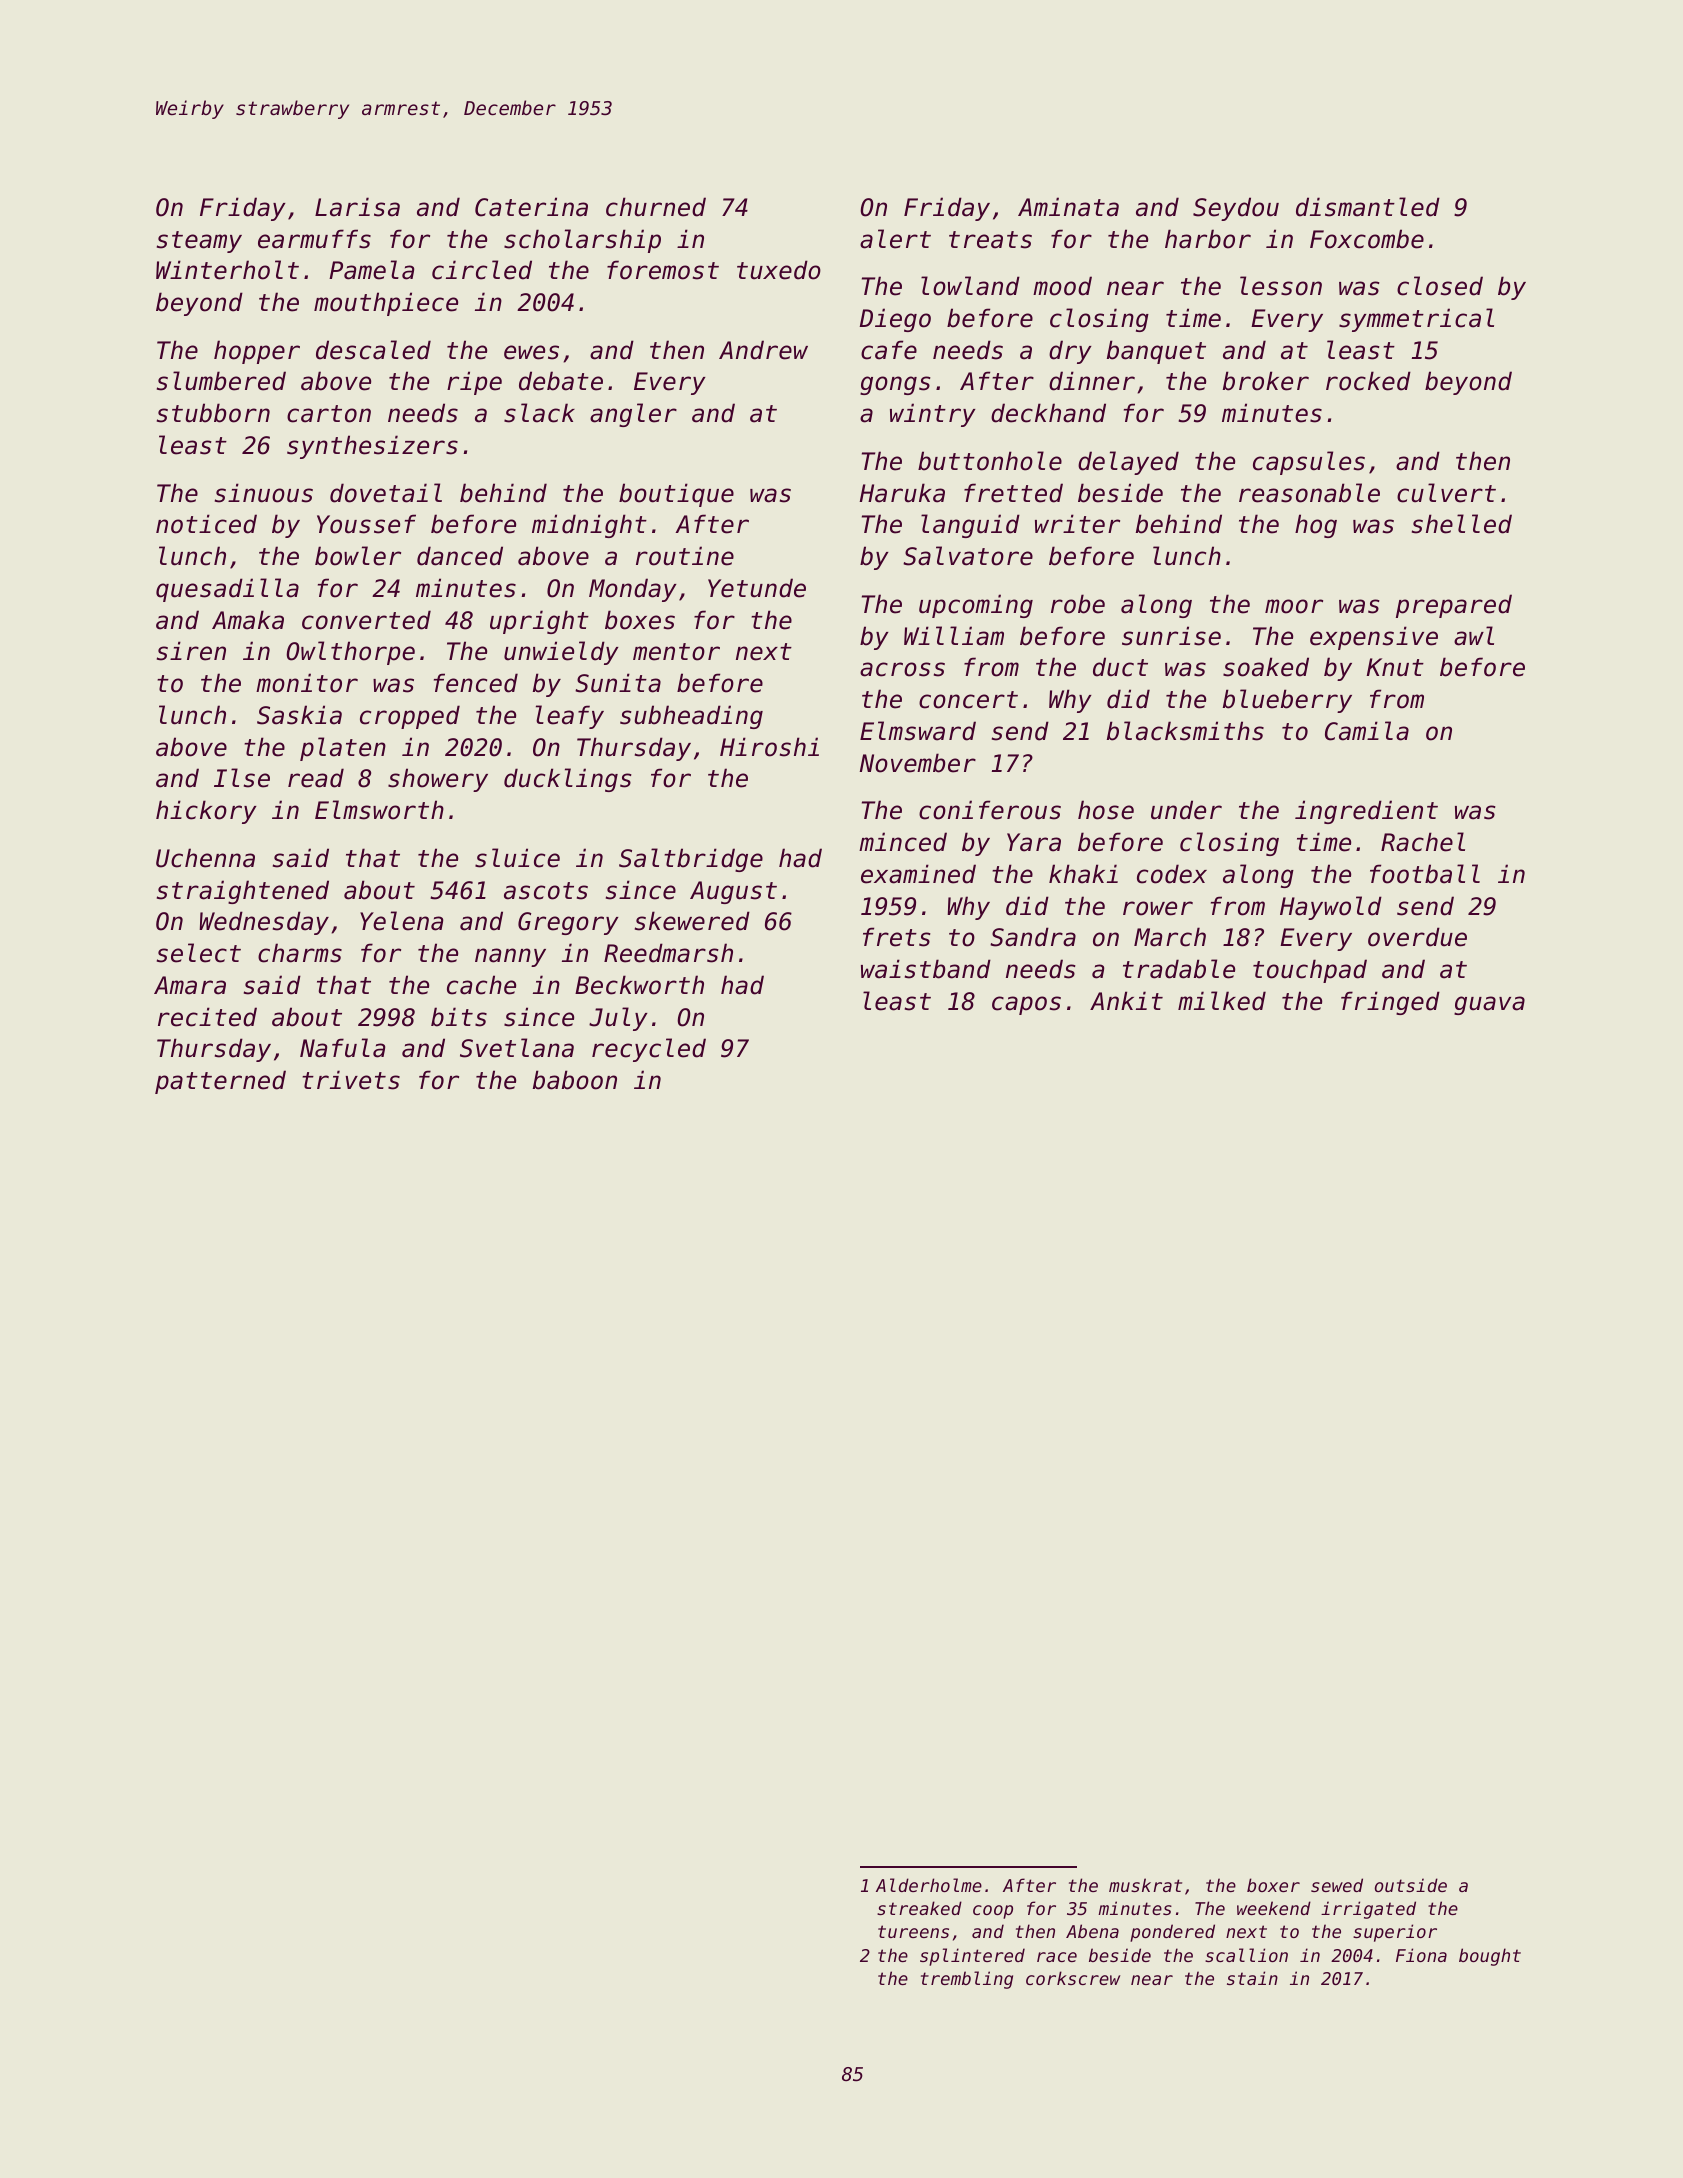  What do you see at coordinates (913, 1931) in the document?
I see `tureens` at bounding box center [913, 1931].
